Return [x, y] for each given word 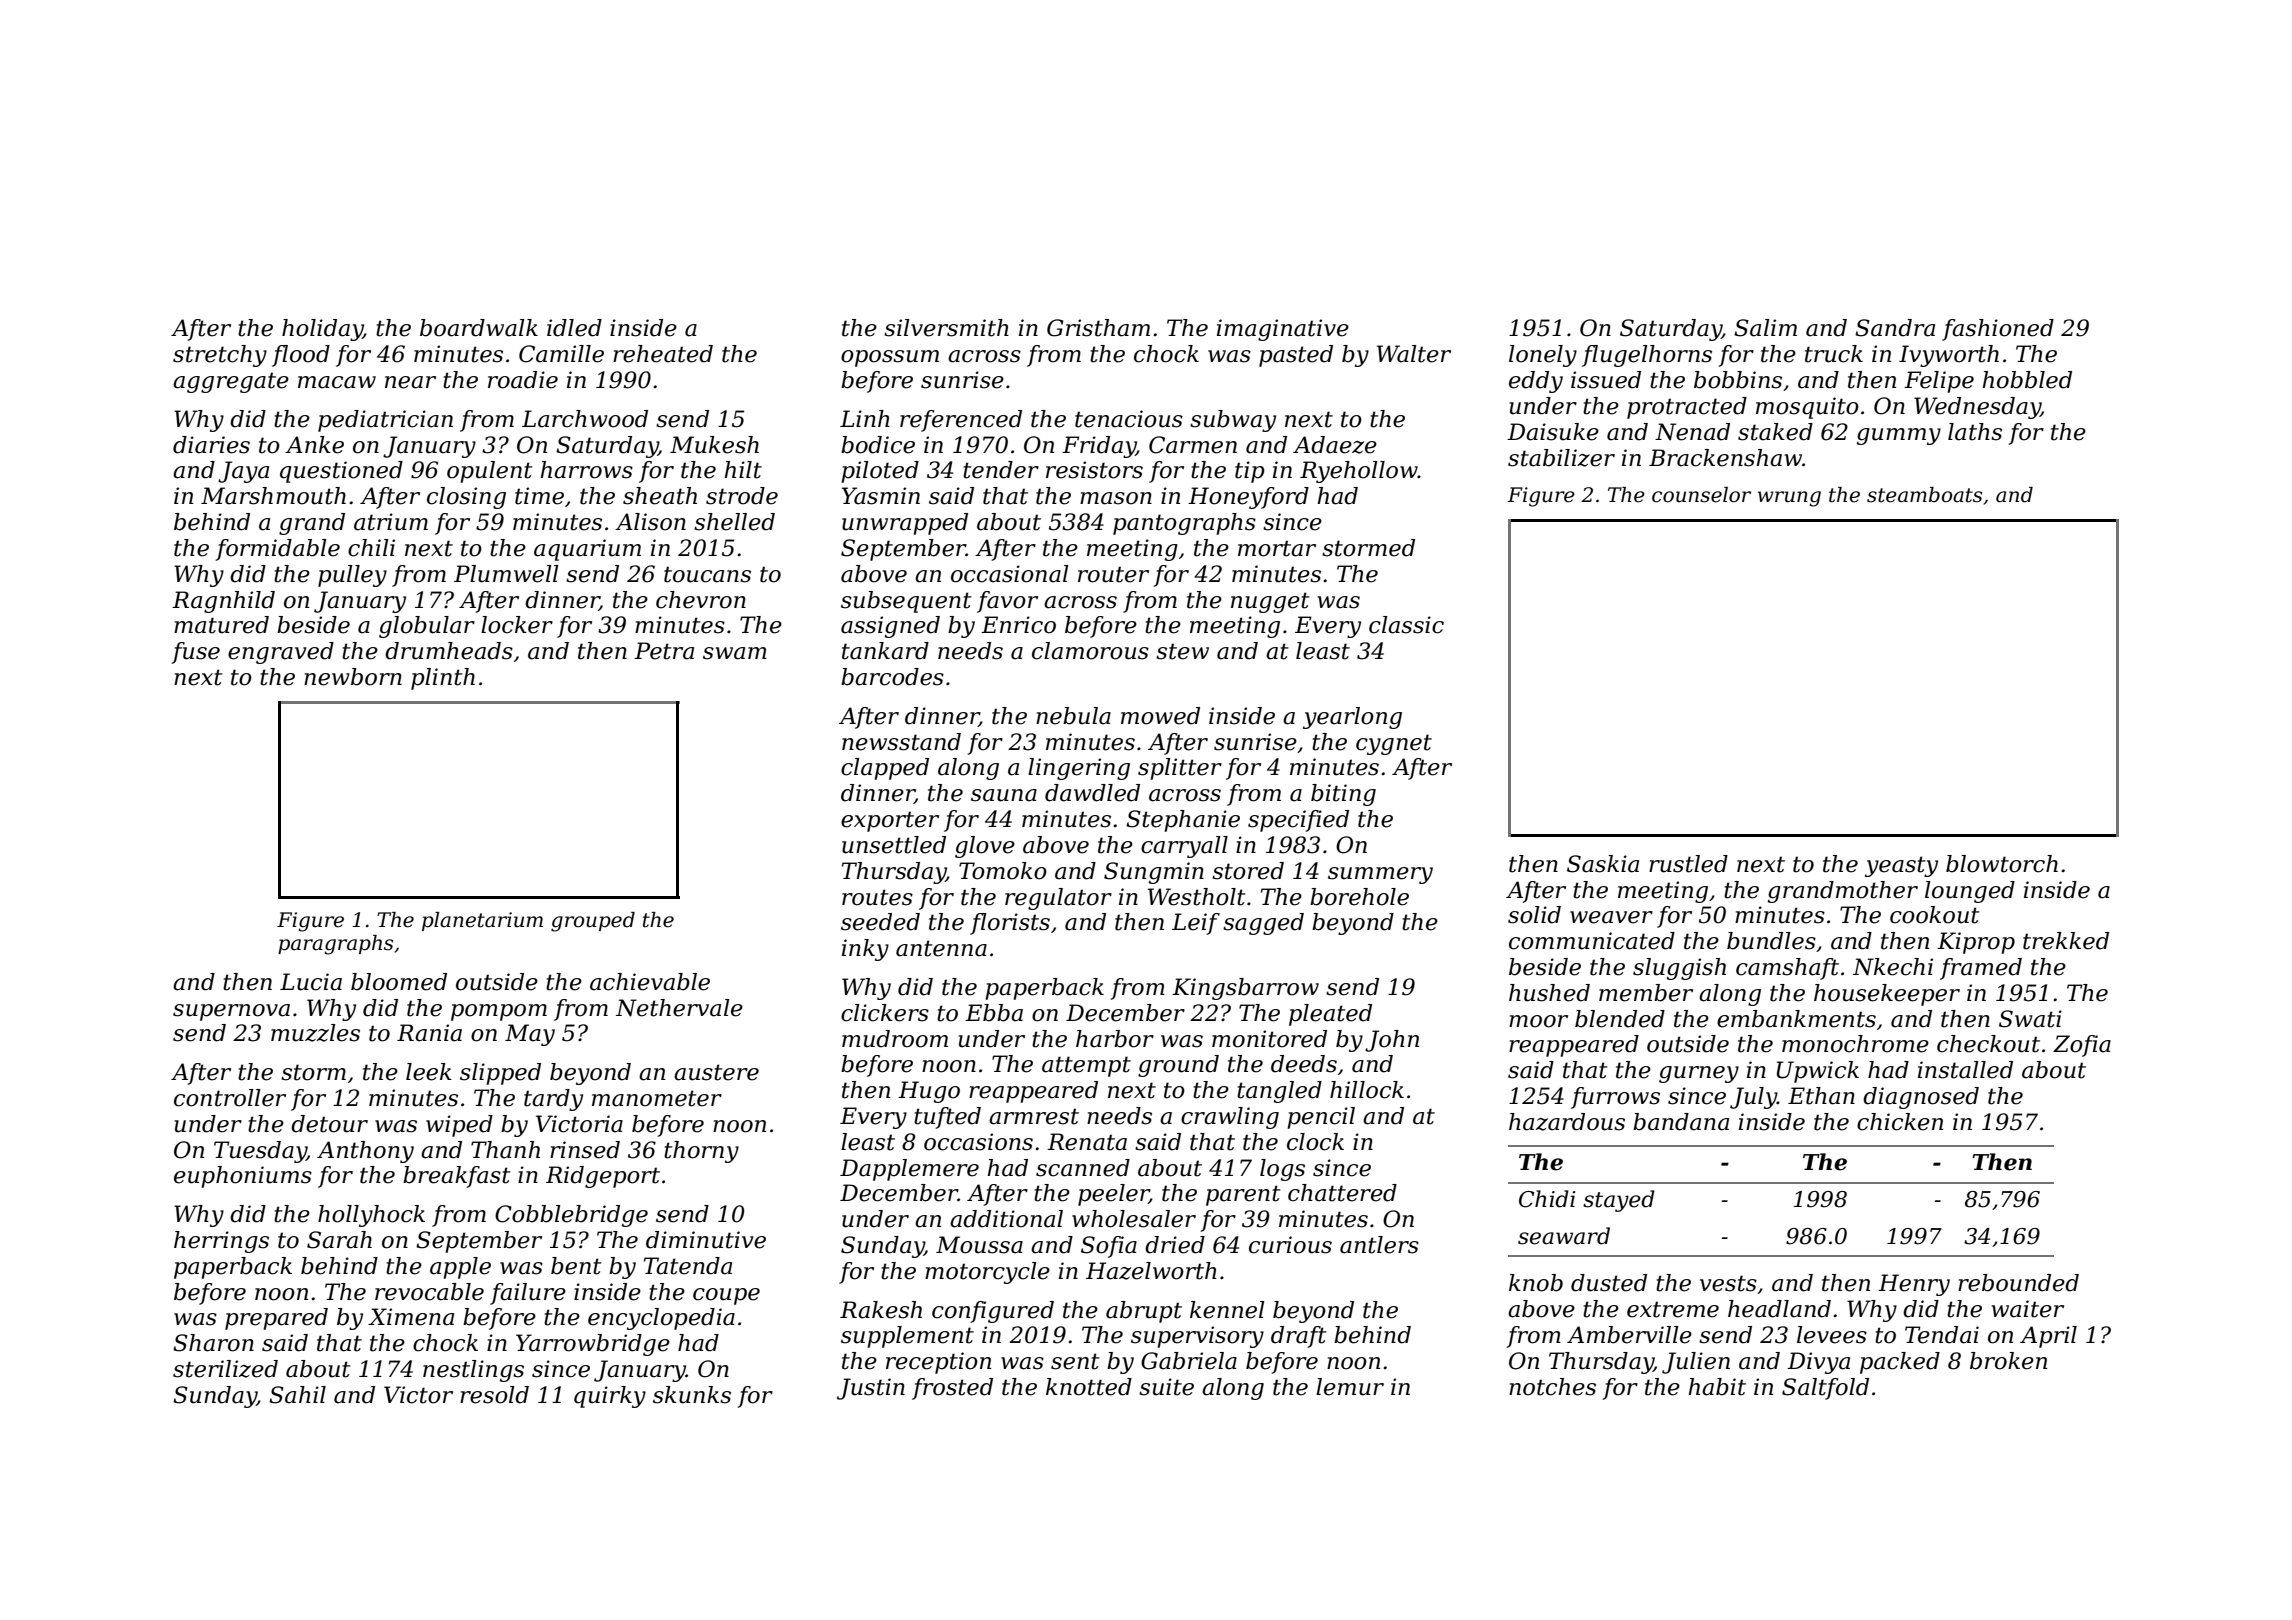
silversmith [946, 328]
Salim [1765, 328]
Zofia [2082, 1046]
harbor [1115, 1039]
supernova [231, 1012]
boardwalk [479, 328]
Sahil [297, 1395]
